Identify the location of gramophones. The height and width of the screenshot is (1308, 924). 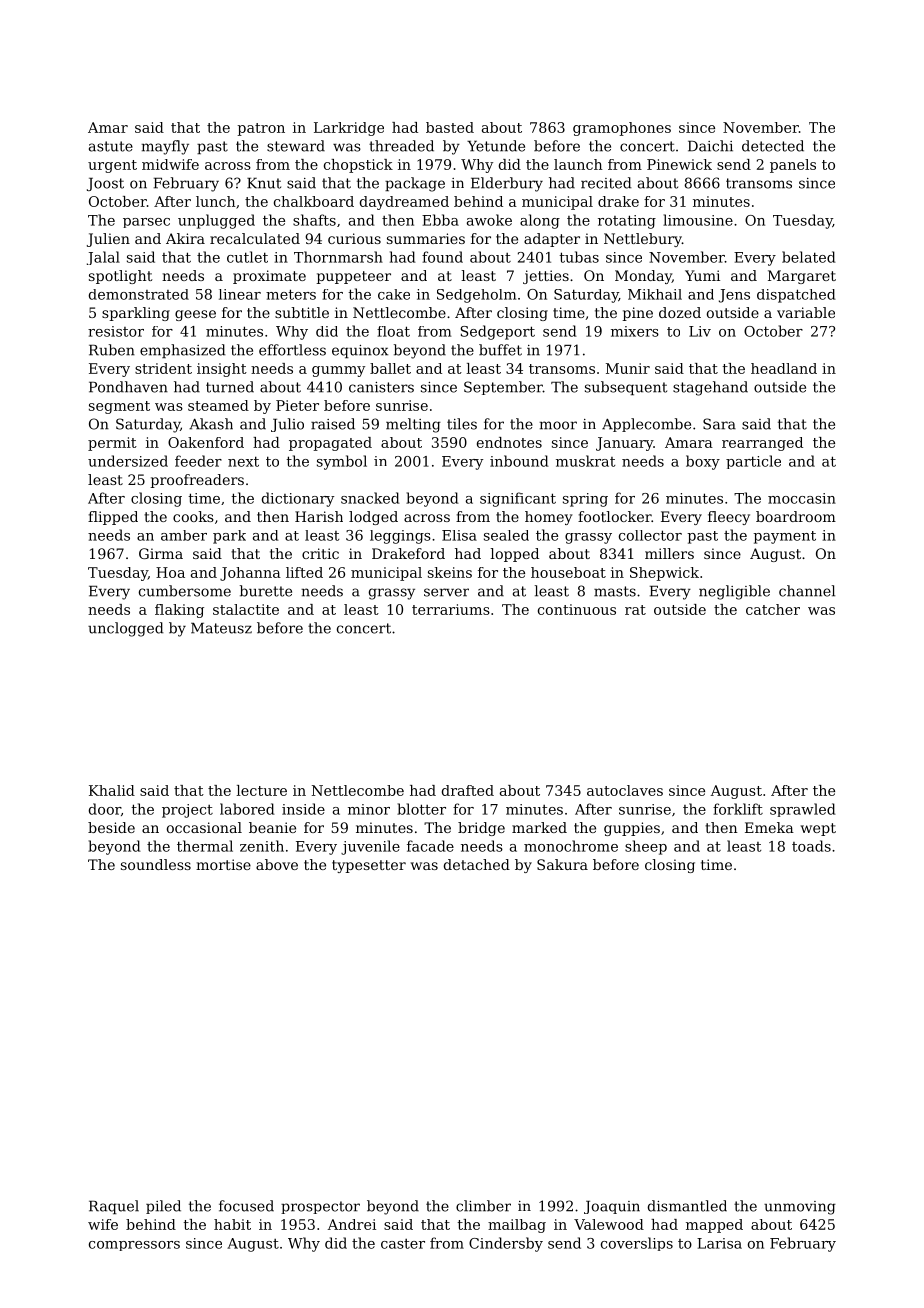
(622, 129).
